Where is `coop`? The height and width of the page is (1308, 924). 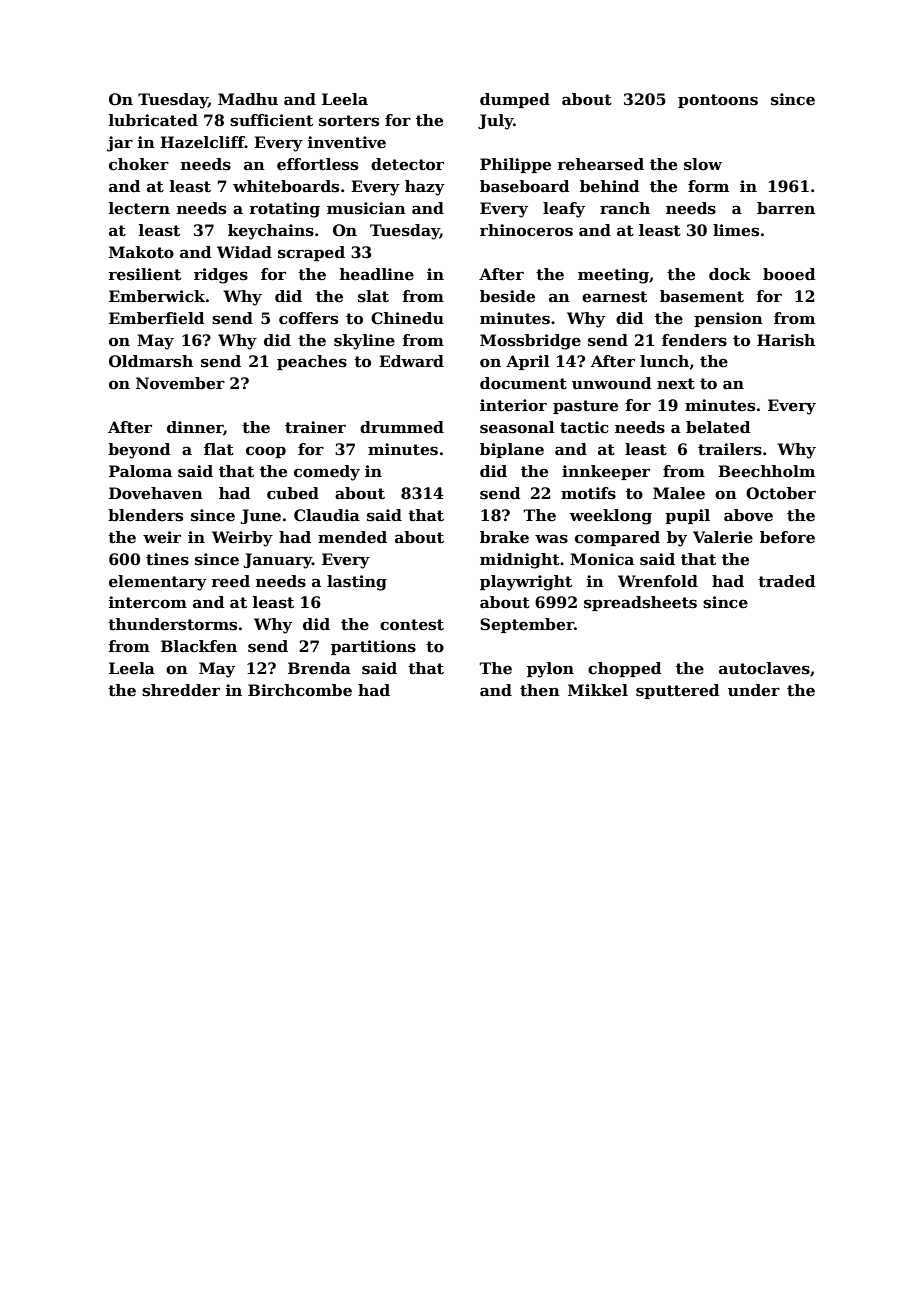 coop is located at coordinates (266, 452).
